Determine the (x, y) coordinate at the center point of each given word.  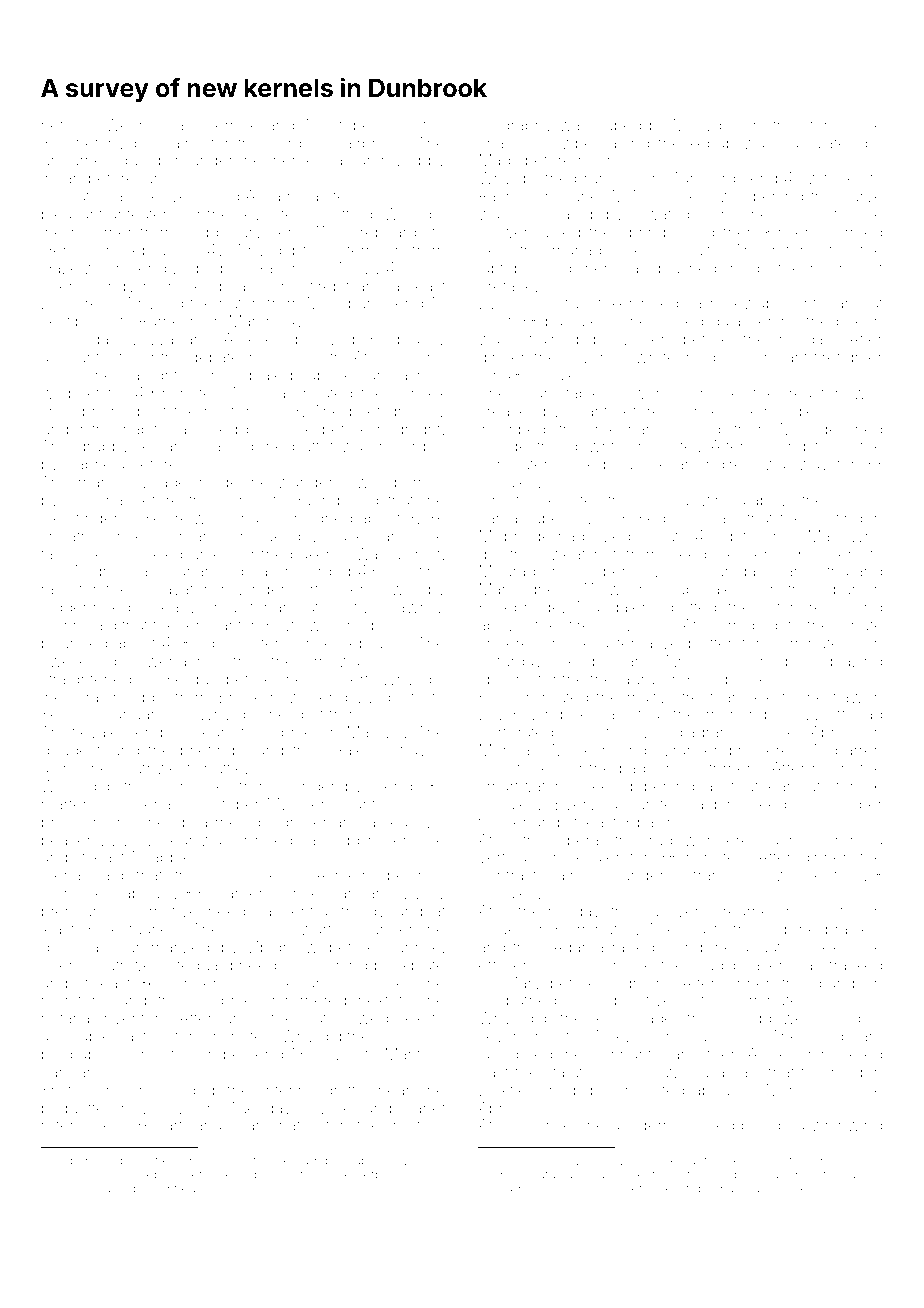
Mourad (507, 571)
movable (251, 1188)
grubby (103, 448)
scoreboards (379, 232)
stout (741, 786)
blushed (687, 268)
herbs (373, 1174)
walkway (796, 466)
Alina (263, 196)
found (118, 749)
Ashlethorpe (360, 876)
